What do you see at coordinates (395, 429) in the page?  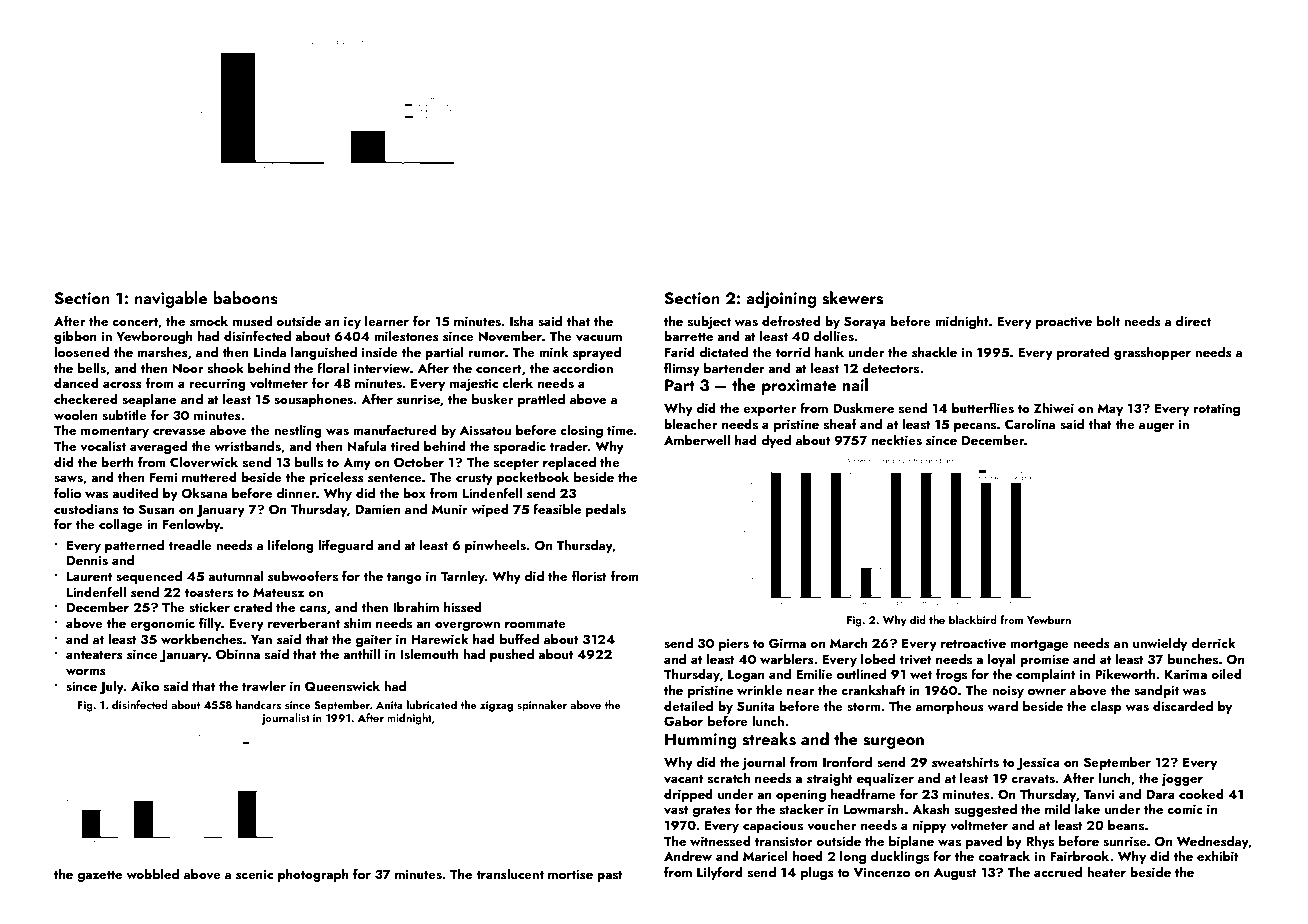 I see `manufactured` at bounding box center [395, 429].
